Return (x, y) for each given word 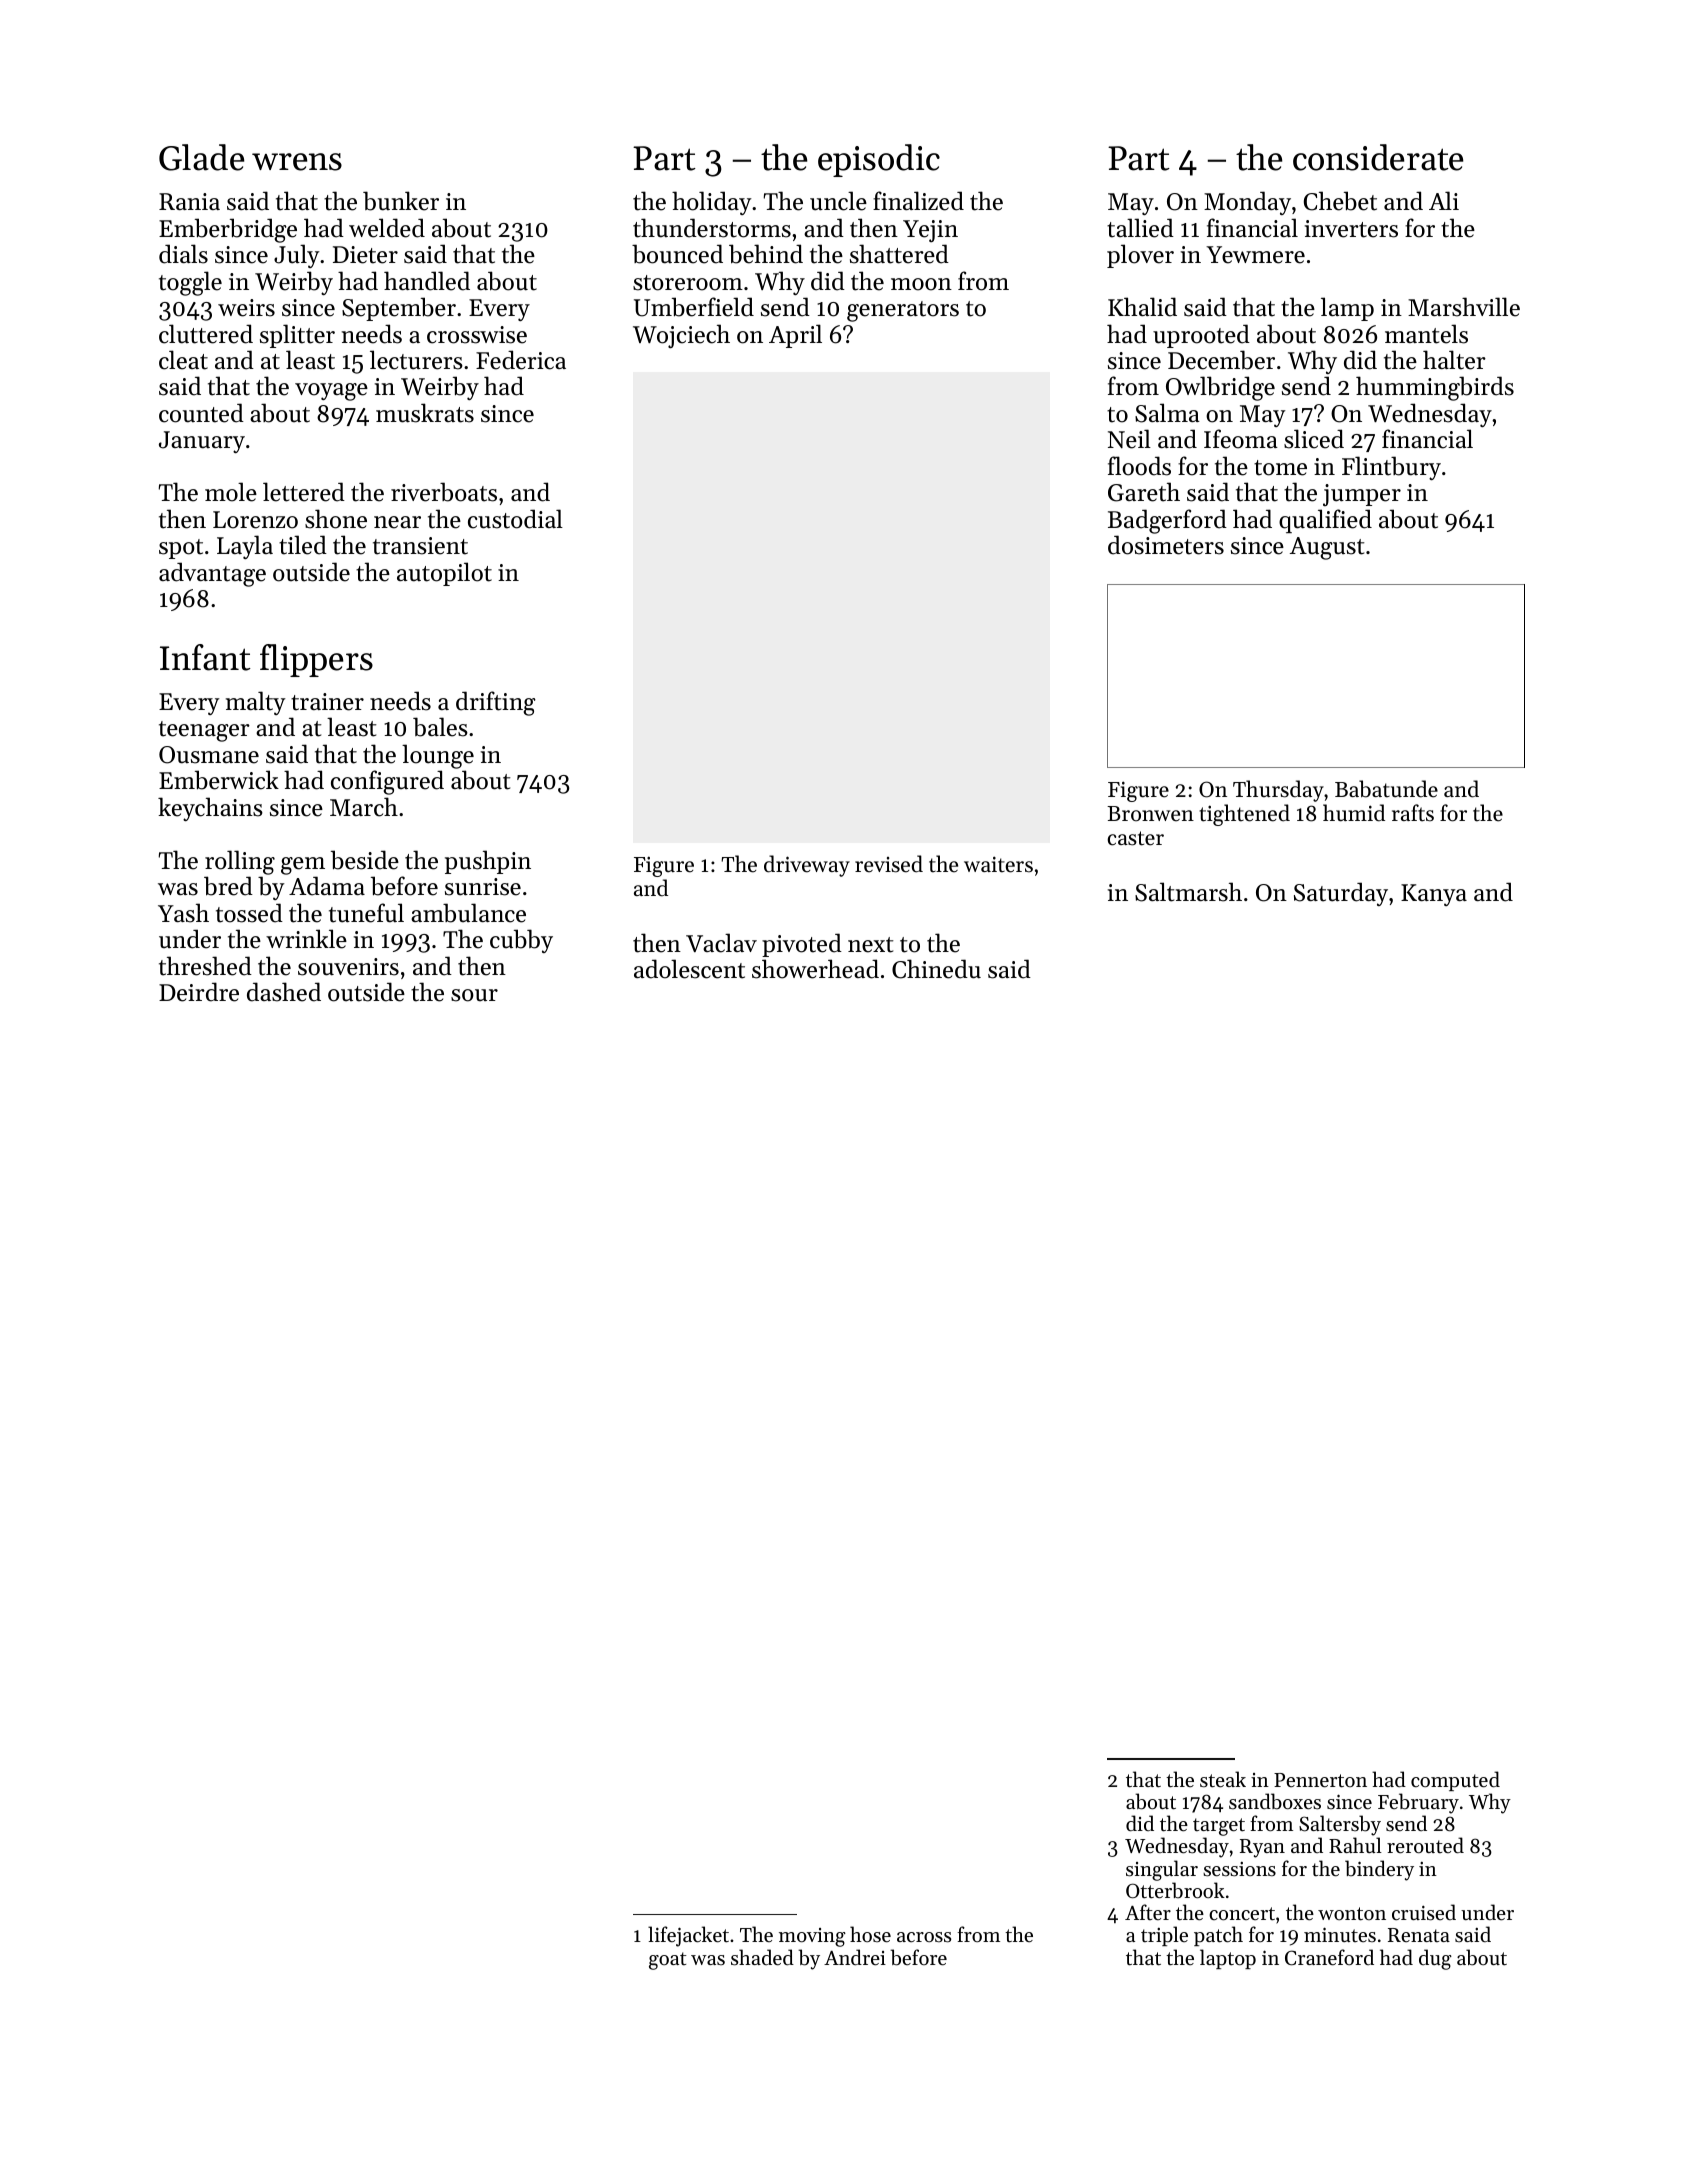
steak (1223, 1779)
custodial (515, 519)
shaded (762, 1957)
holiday (712, 203)
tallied (1140, 228)
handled (427, 281)
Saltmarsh (1188, 892)
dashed (284, 992)
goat (668, 1961)
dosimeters (1166, 545)
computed (1455, 1781)
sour (474, 995)
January (202, 442)
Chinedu (936, 969)
